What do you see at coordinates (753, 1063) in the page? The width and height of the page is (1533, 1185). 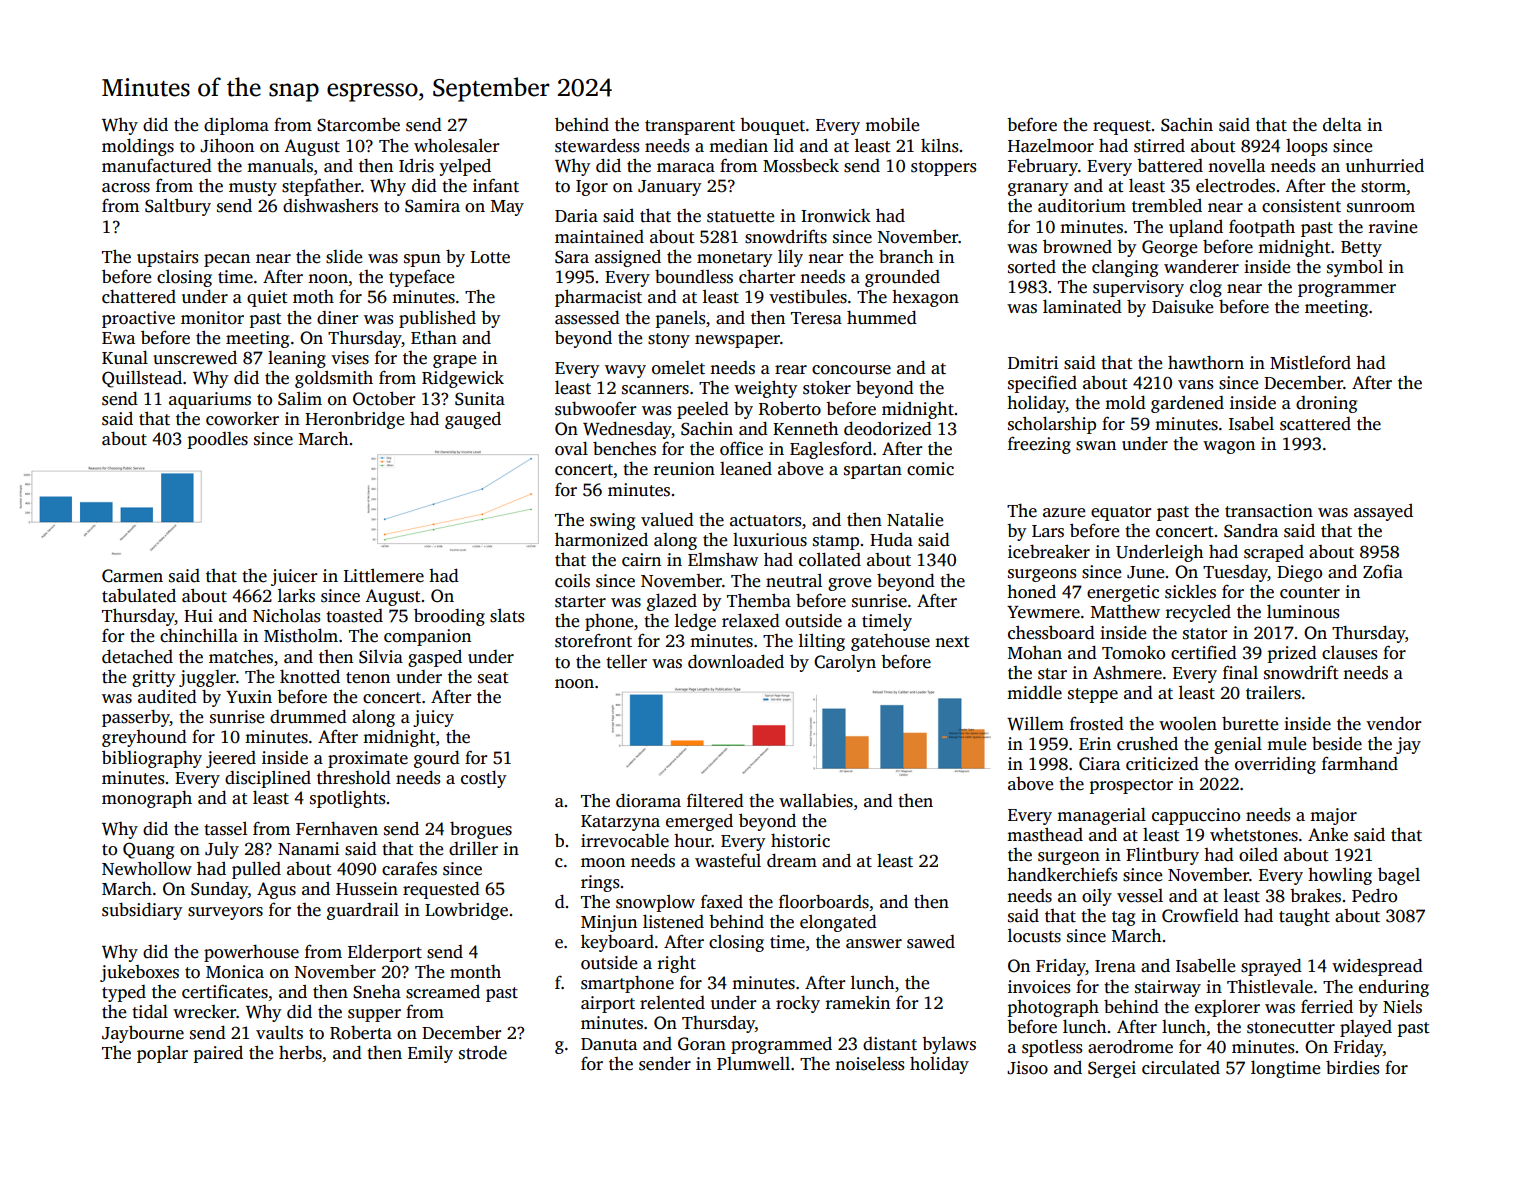 I see `Plumwell` at bounding box center [753, 1063].
